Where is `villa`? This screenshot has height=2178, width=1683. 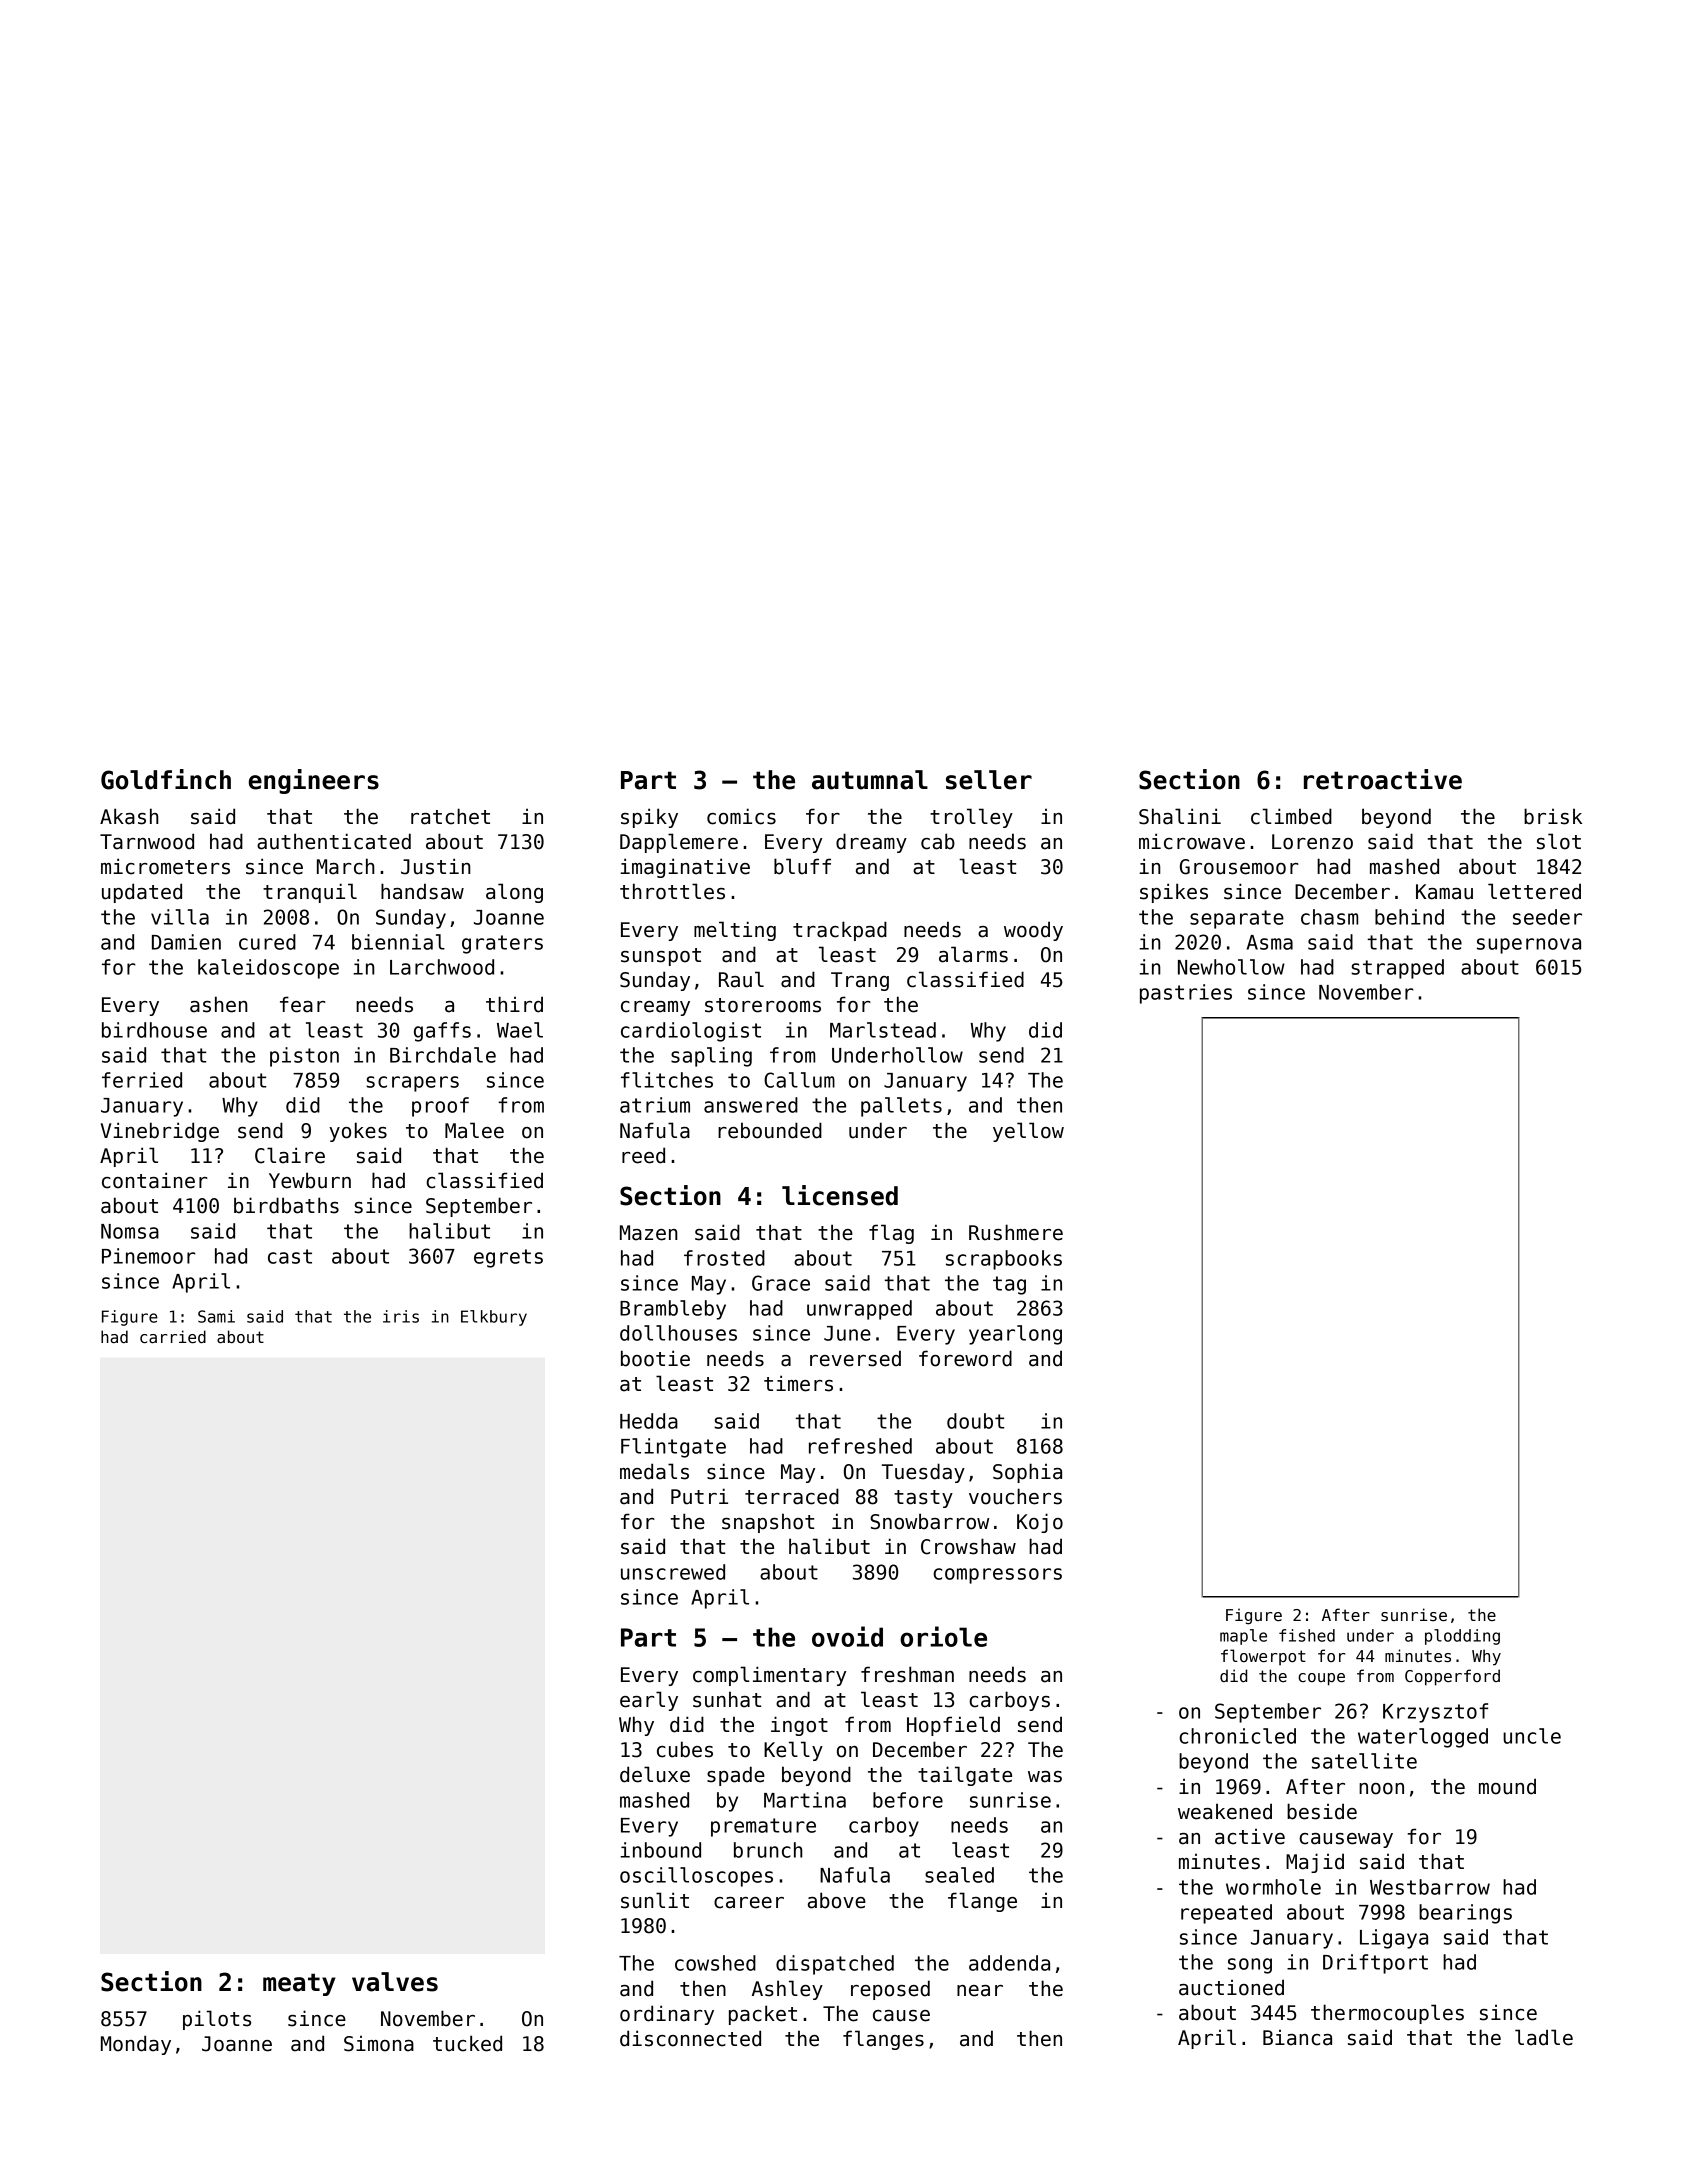 villa is located at coordinates (180, 917).
